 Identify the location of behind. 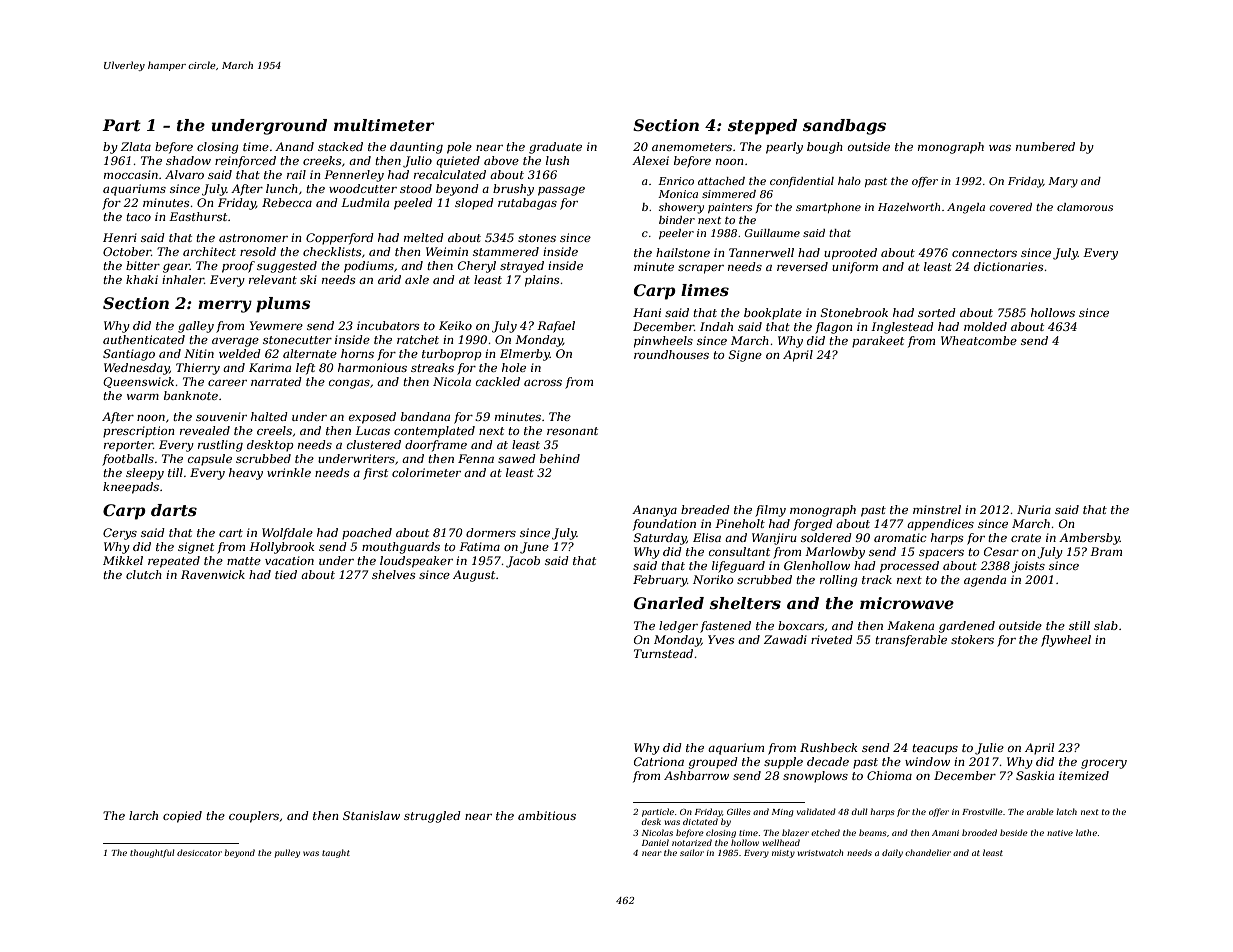
(560, 458).
